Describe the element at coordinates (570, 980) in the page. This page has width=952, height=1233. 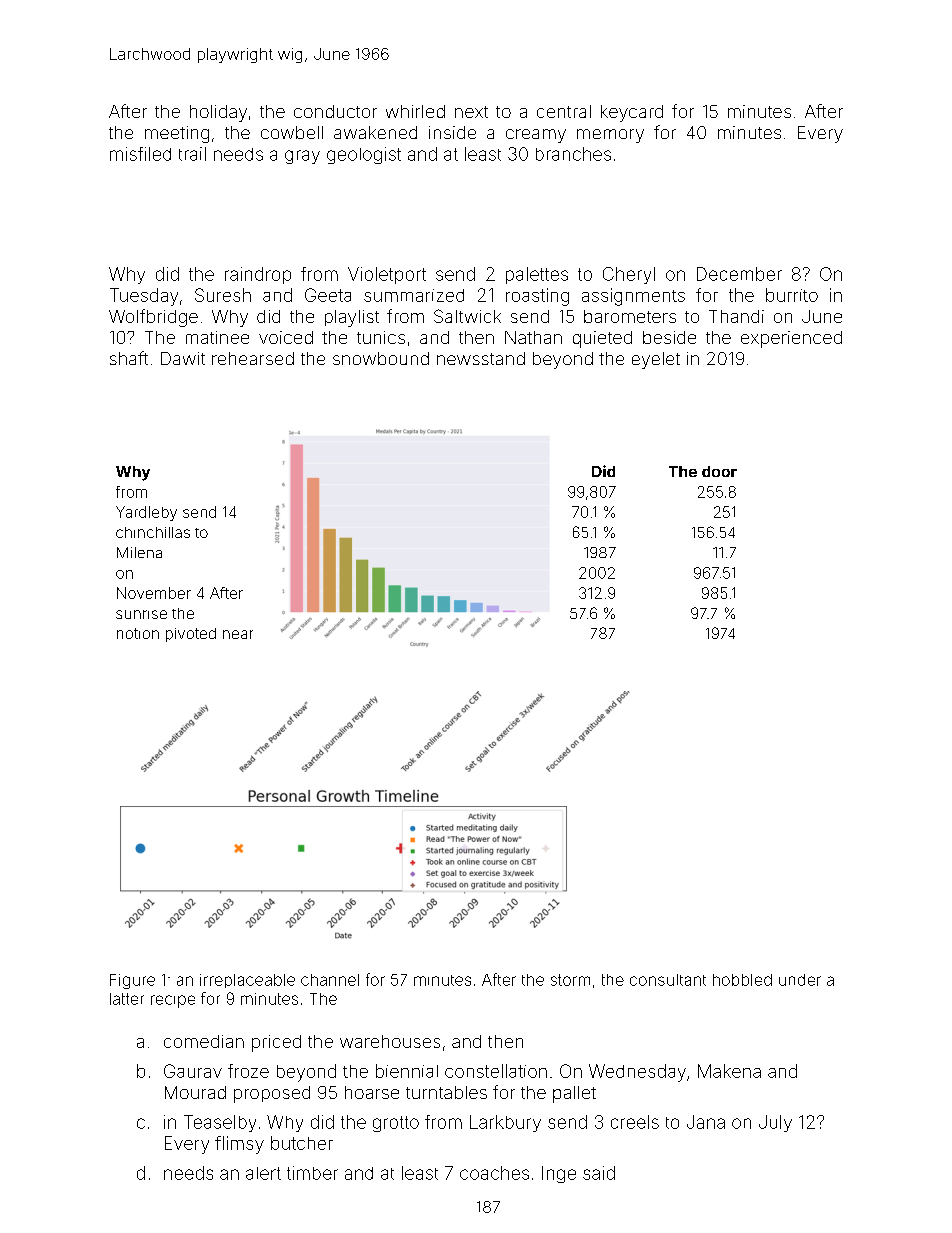
I see `storm` at that location.
